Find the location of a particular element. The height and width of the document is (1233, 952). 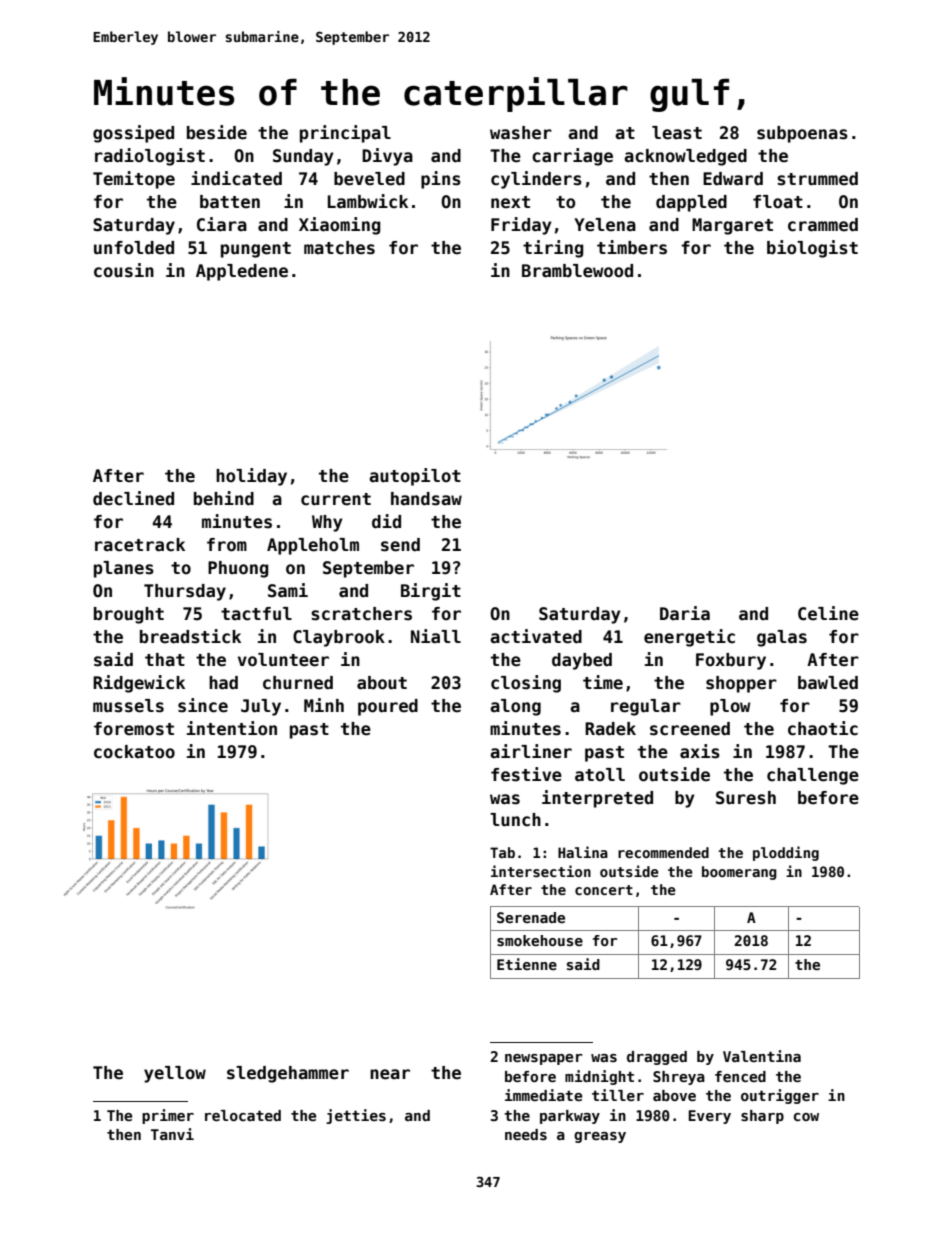

near is located at coordinates (390, 1074).
